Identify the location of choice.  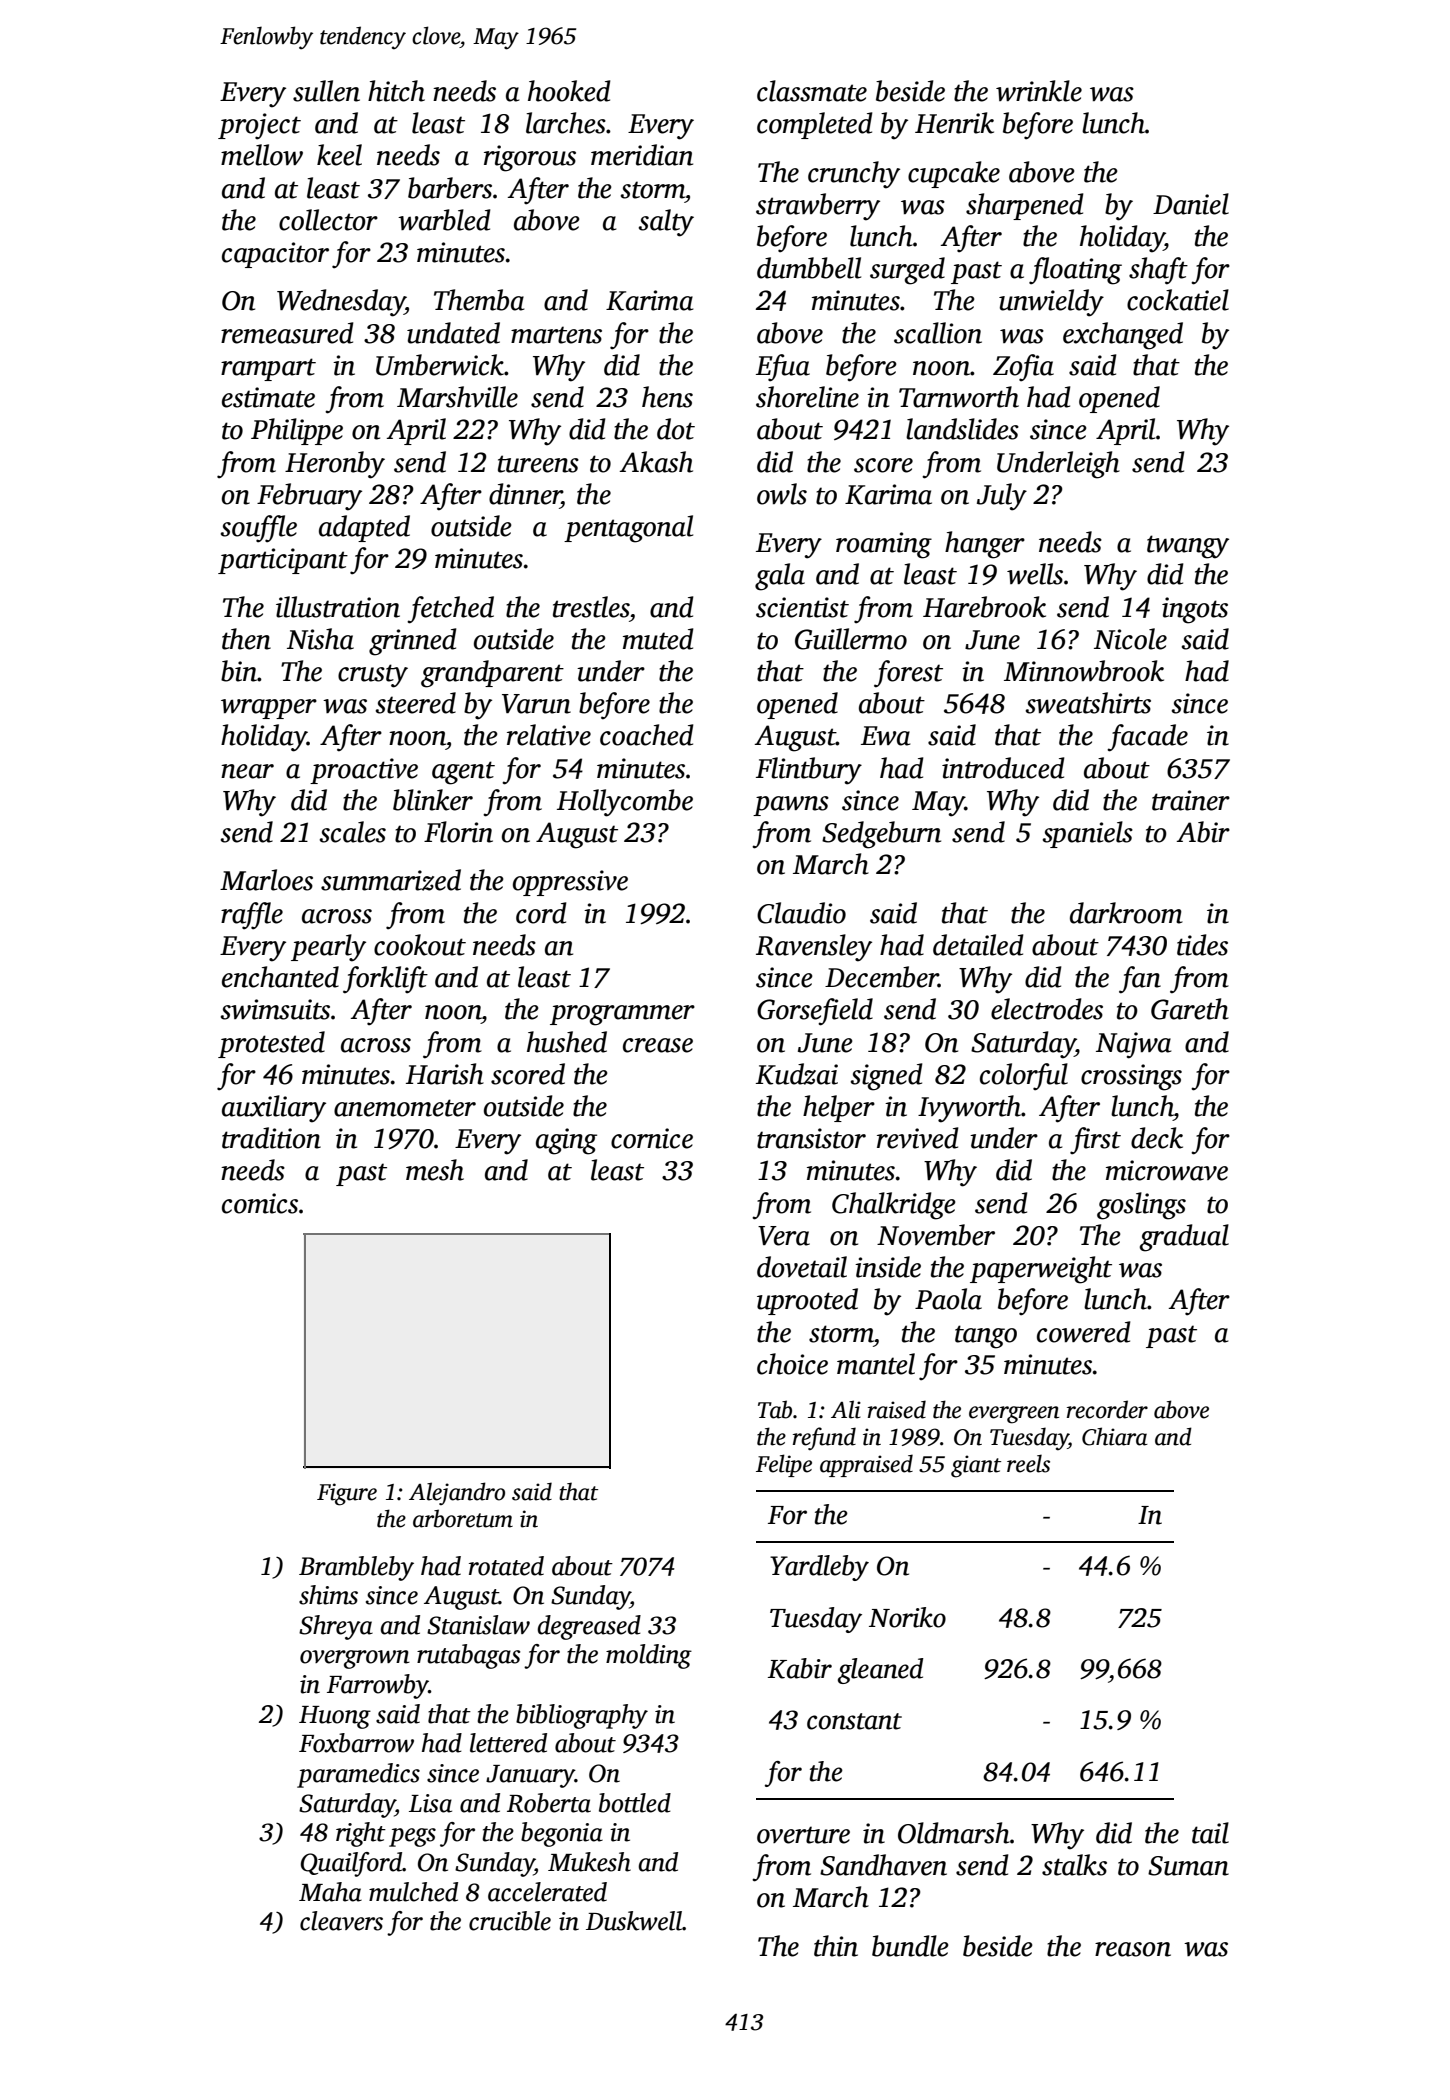
(792, 1364).
